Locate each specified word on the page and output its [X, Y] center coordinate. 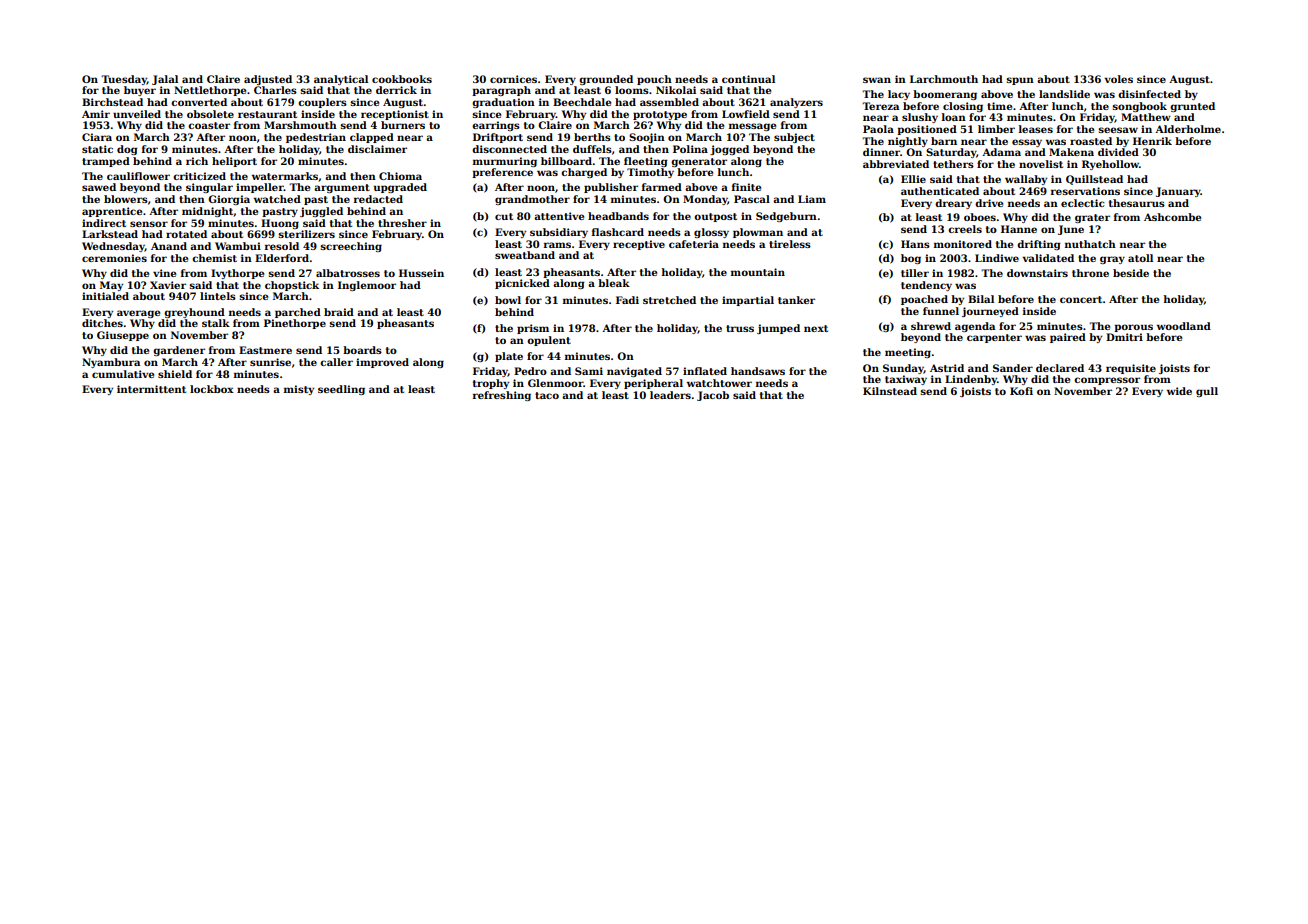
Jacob [713, 396]
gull [1207, 392]
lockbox [212, 389]
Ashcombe [1172, 217]
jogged [729, 150]
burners [403, 125]
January [1178, 192]
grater [1092, 218]
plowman [758, 233]
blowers [126, 199]
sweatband [525, 255]
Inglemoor [367, 286]
